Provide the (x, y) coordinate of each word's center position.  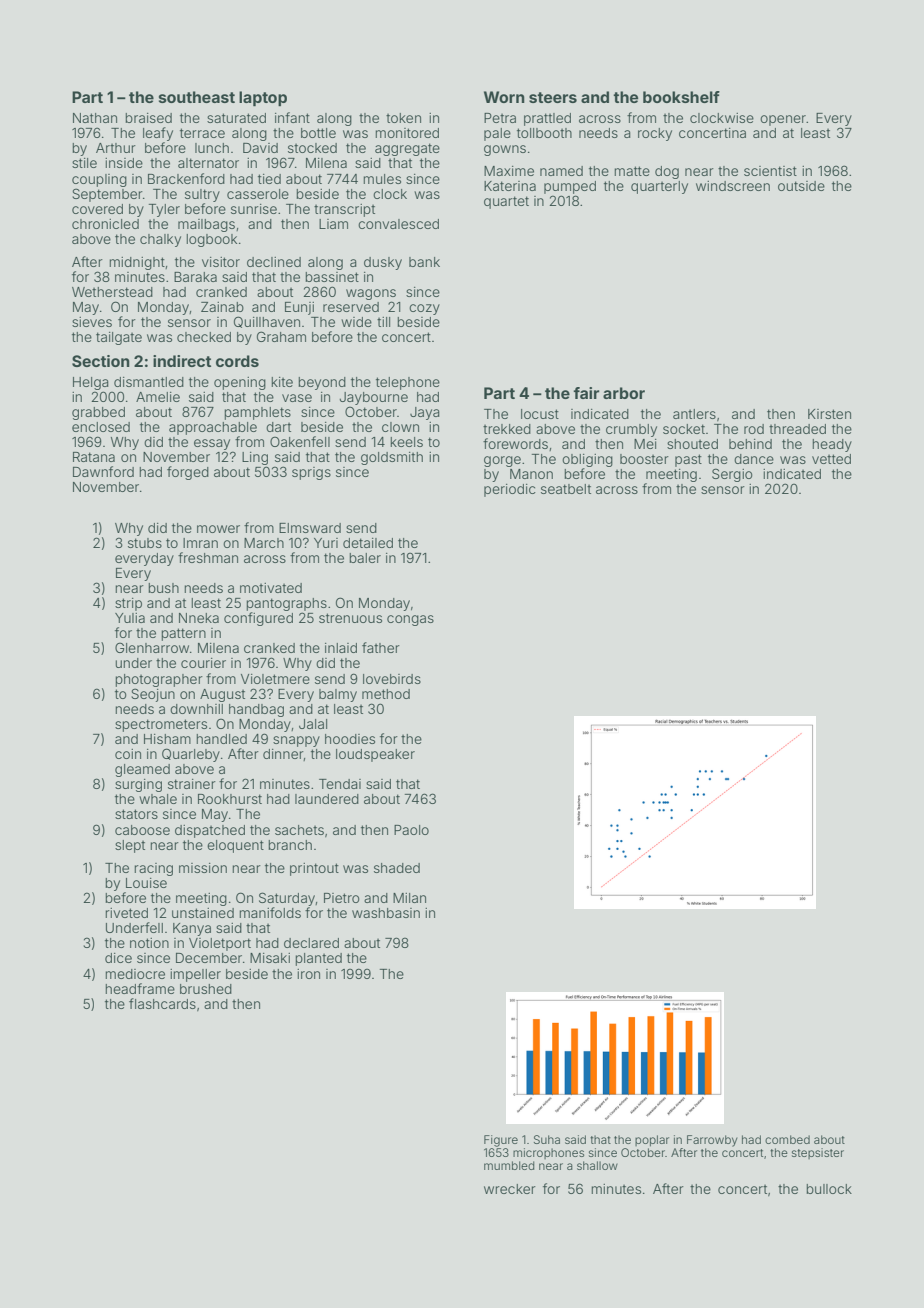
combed (787, 1139)
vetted (831, 459)
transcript (344, 210)
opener (783, 120)
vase (297, 398)
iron (308, 974)
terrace (202, 133)
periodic (510, 490)
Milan (409, 898)
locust (540, 414)
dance (754, 459)
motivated (271, 588)
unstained (203, 913)
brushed (206, 989)
